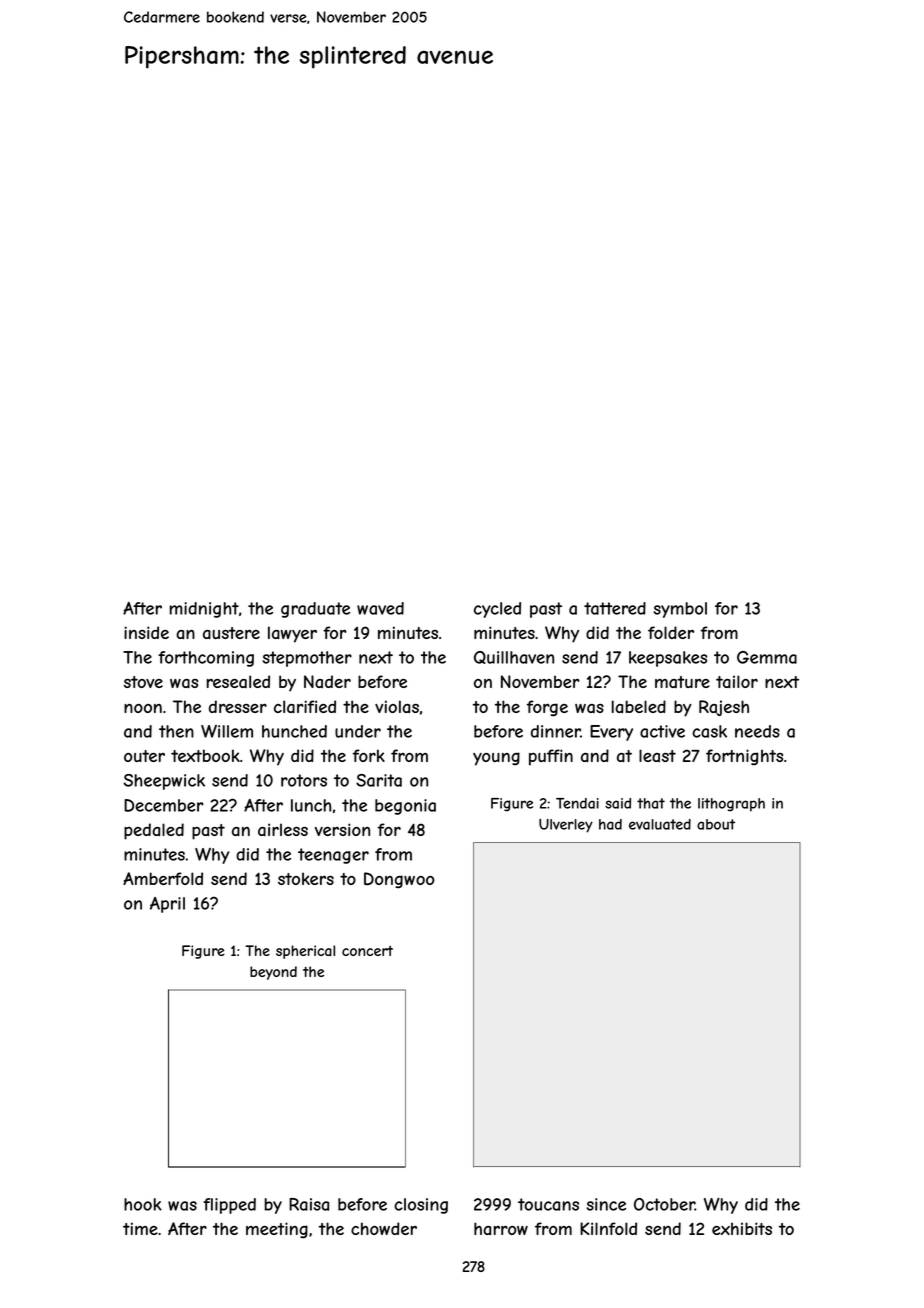 The height and width of the document is (1308, 924). I want to click on puffin, so click(551, 757).
